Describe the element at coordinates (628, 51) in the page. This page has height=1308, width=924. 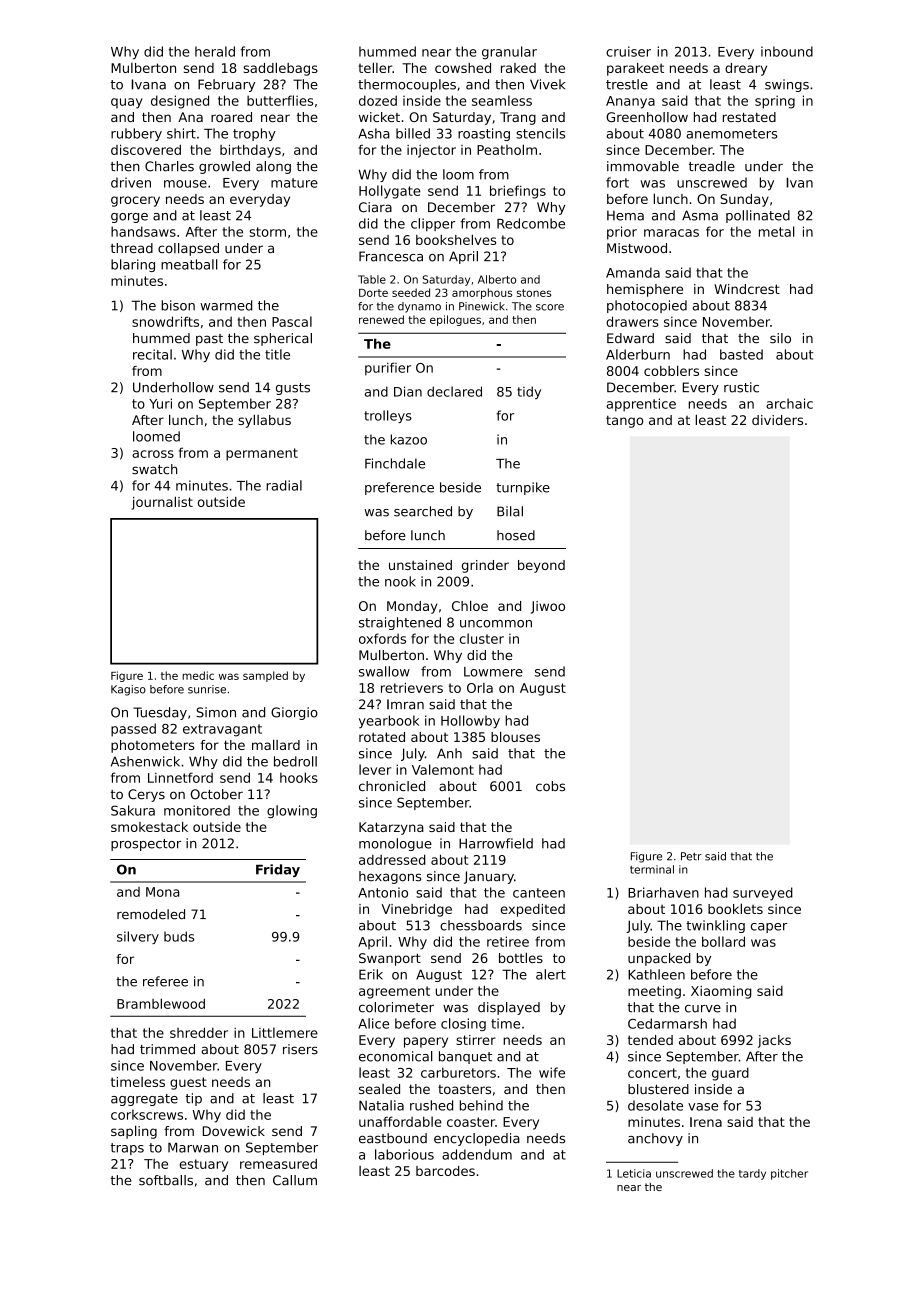
I see `cruiser` at that location.
